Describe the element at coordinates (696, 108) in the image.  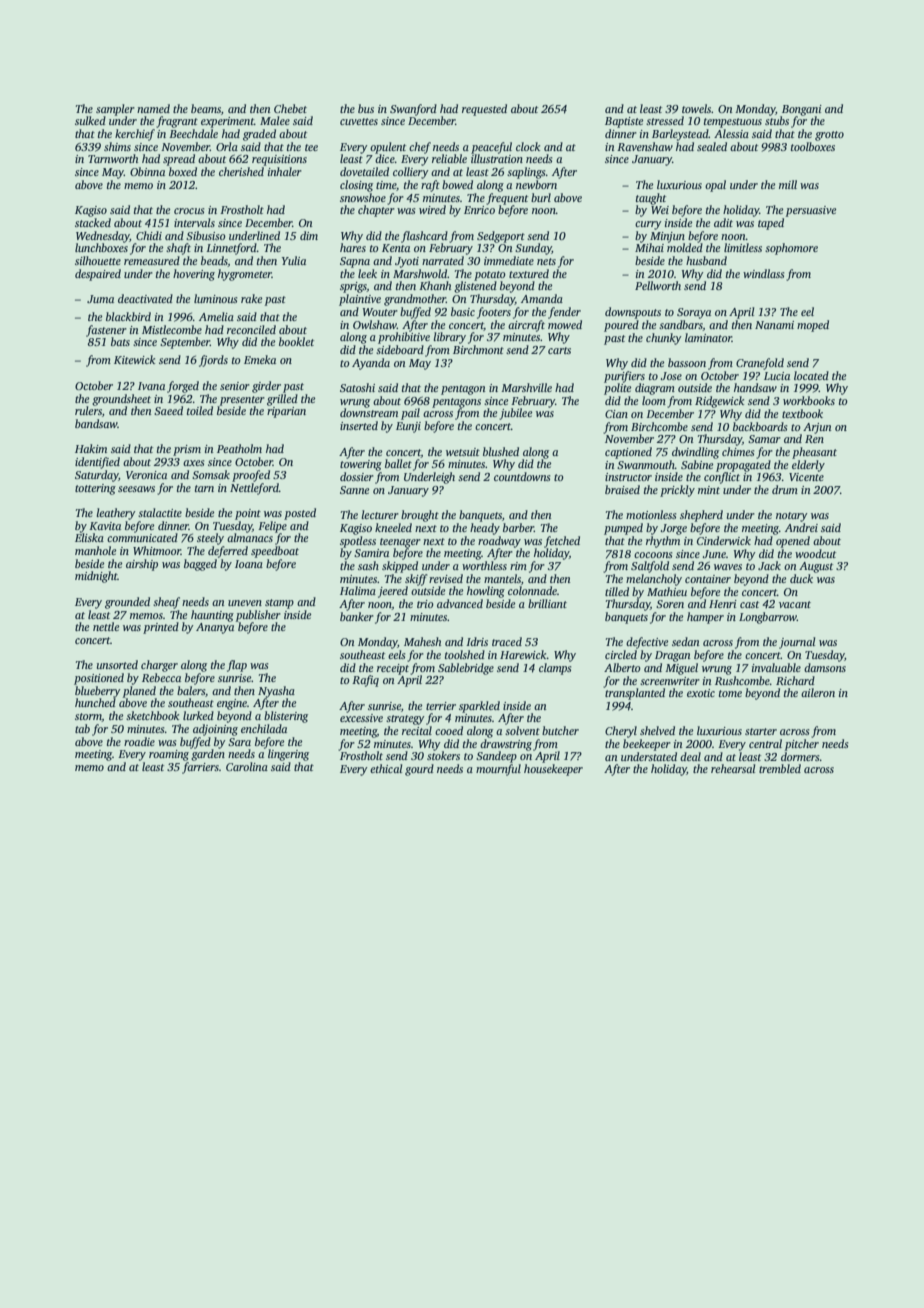
I see `towels` at that location.
